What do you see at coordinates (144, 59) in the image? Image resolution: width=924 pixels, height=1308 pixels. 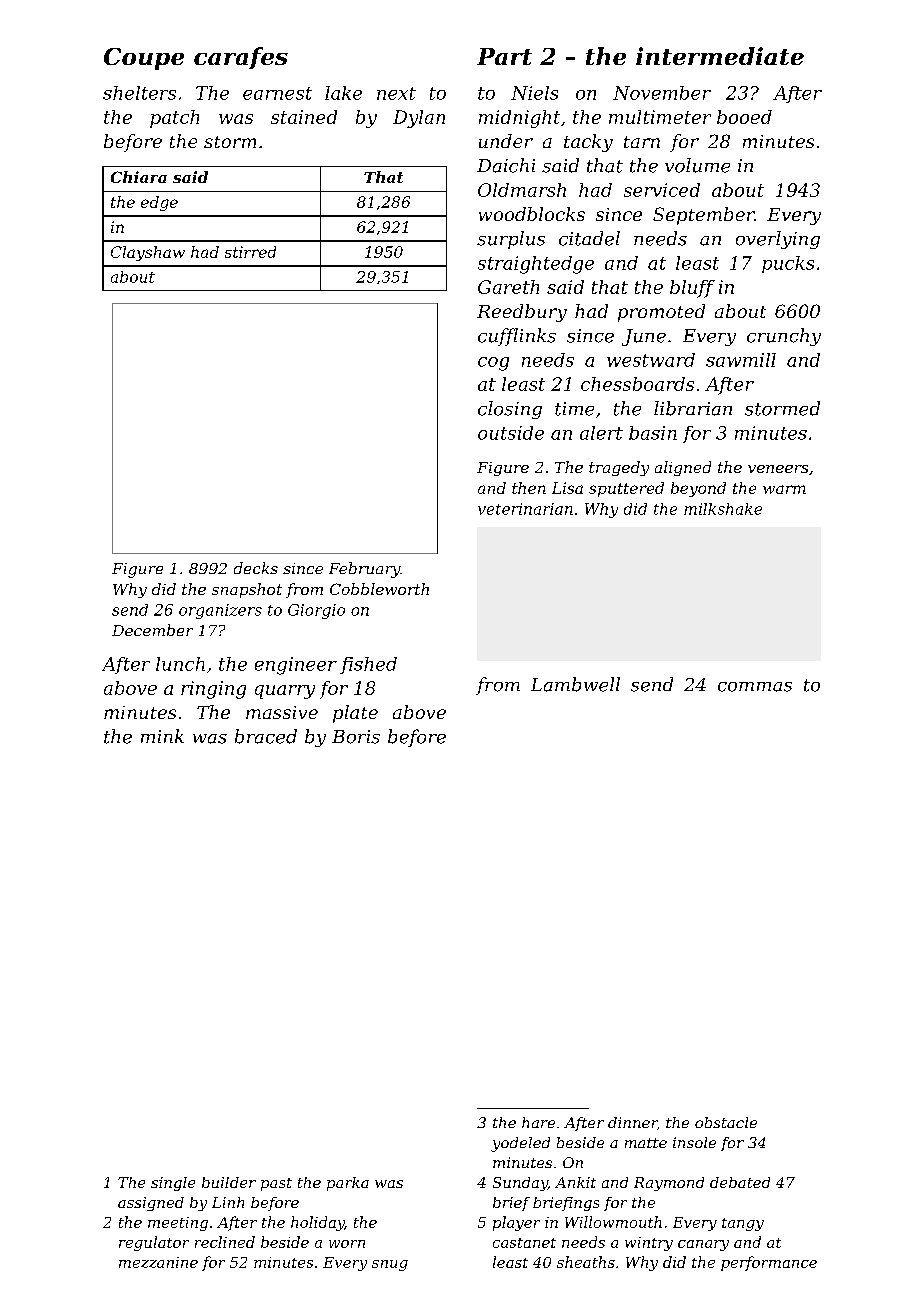 I see `Coupe` at bounding box center [144, 59].
